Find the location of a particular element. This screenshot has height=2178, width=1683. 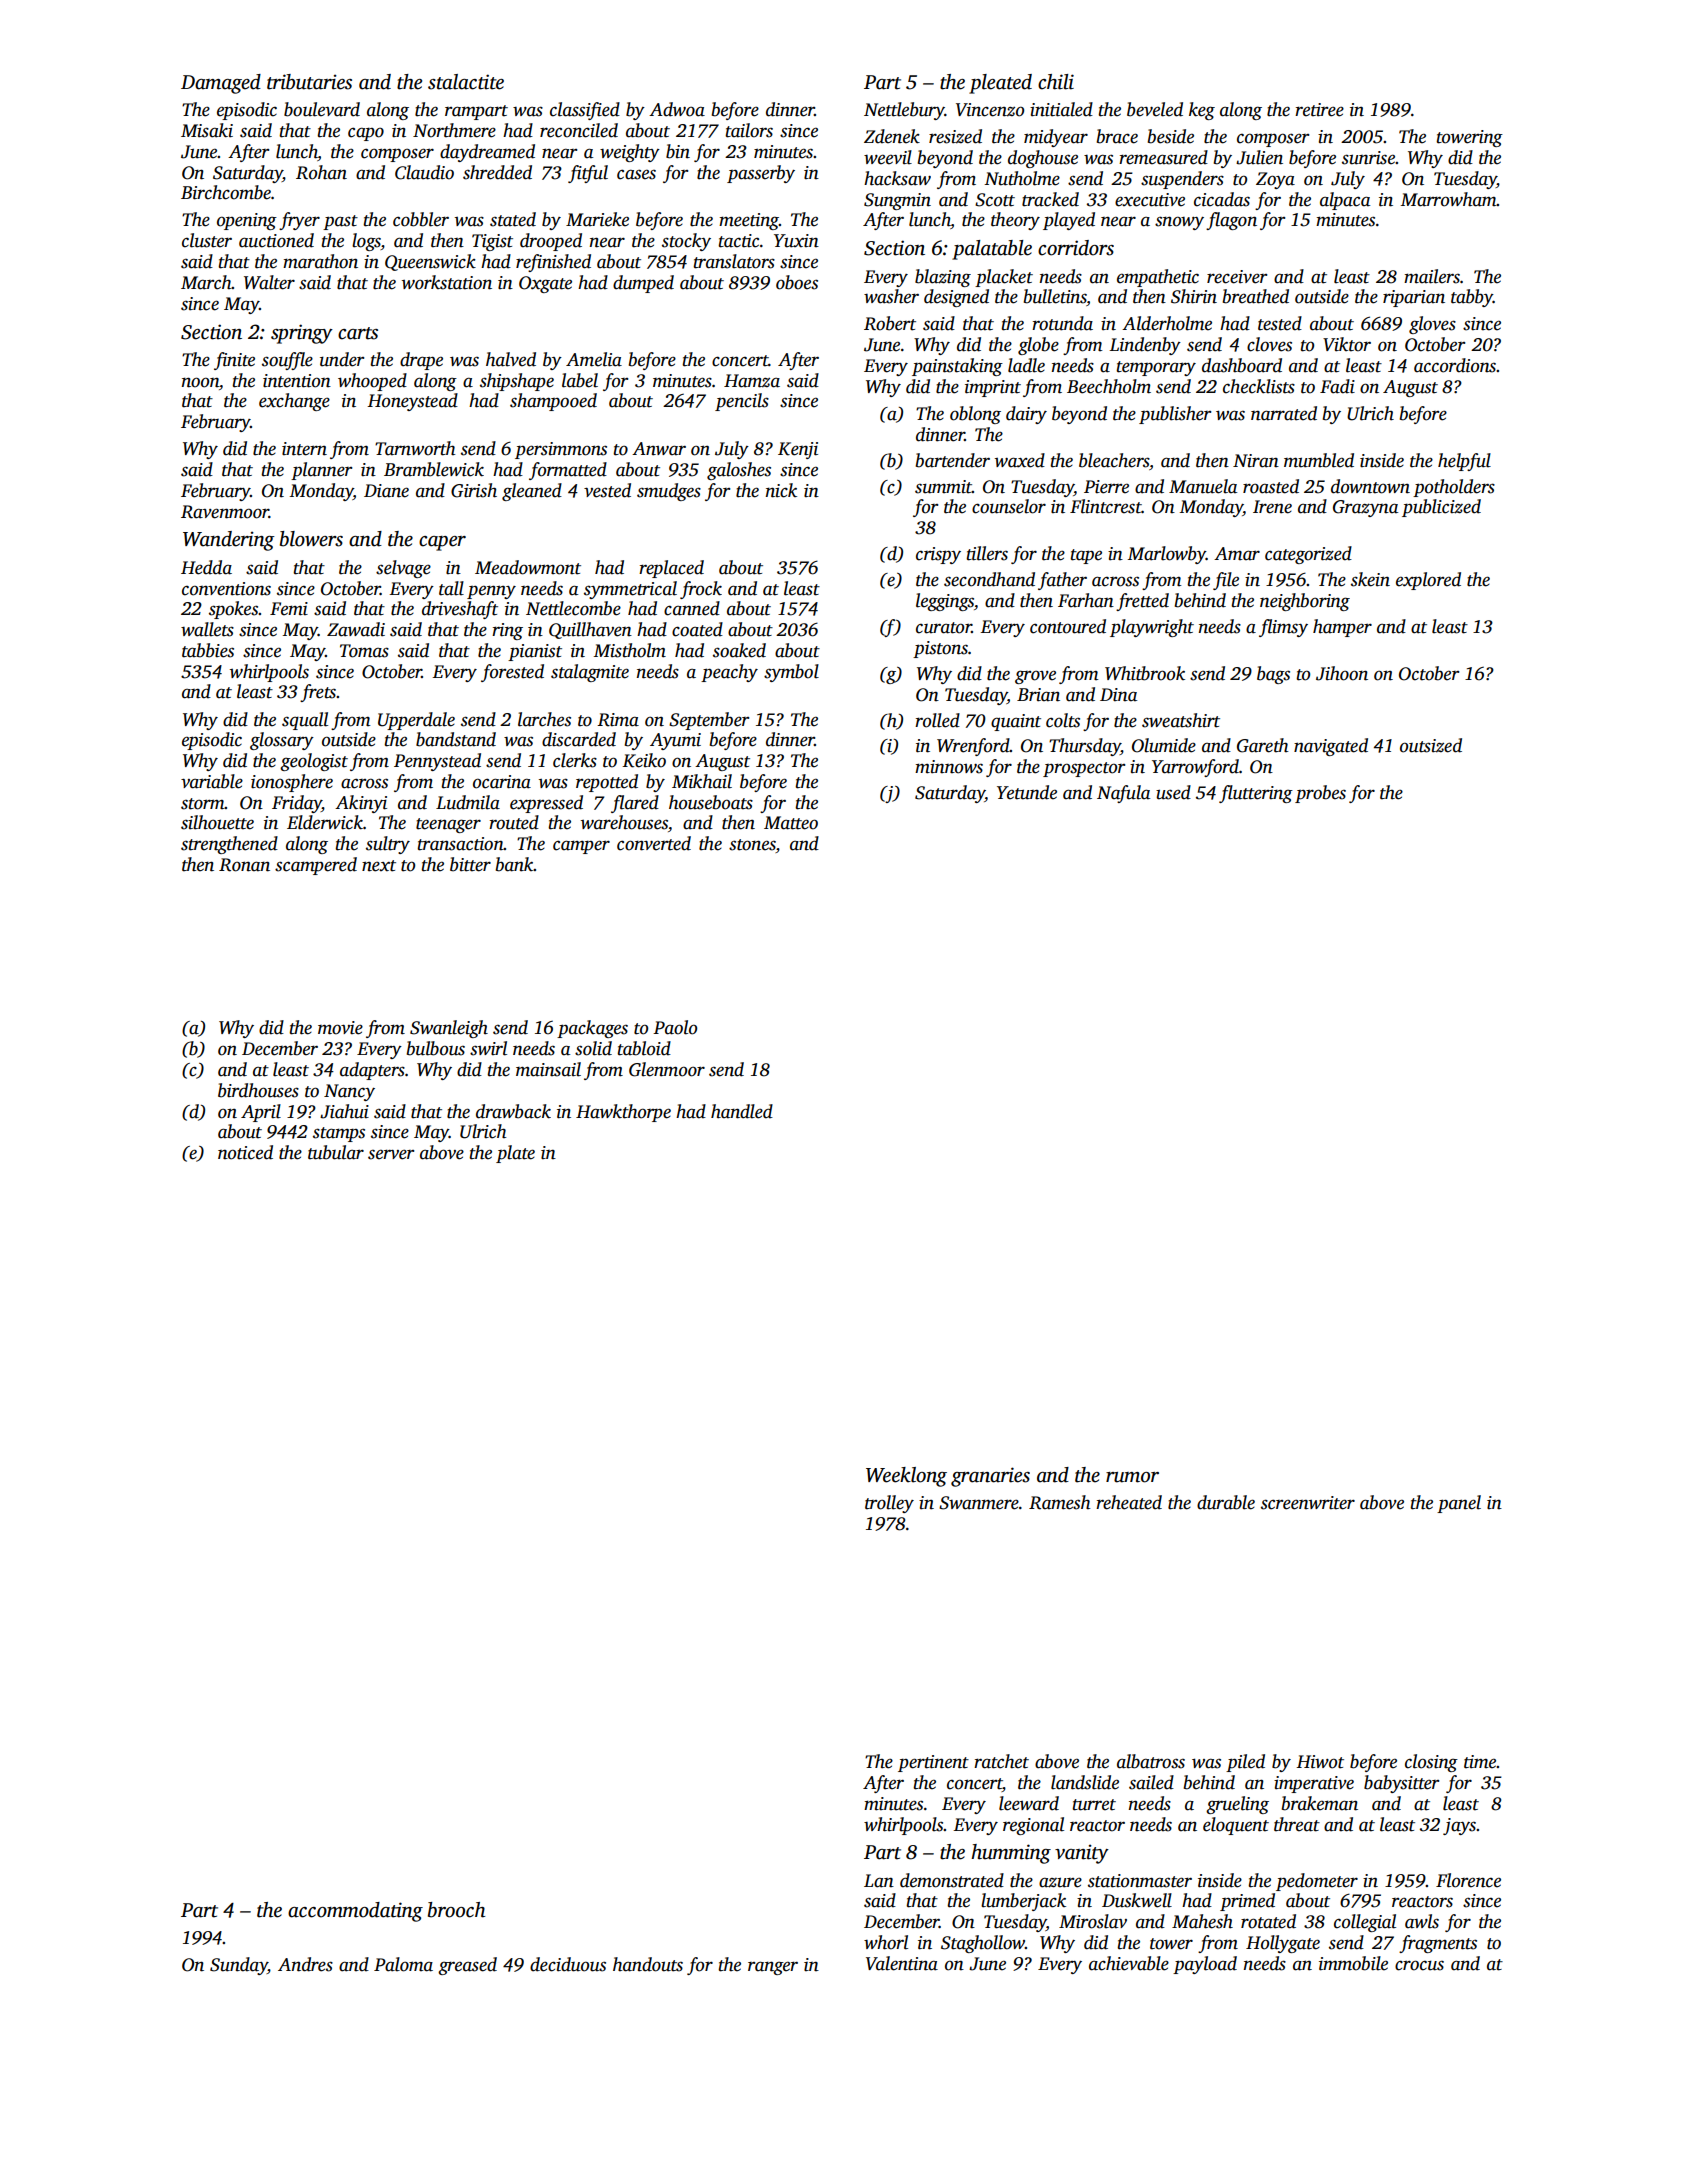

alpaca is located at coordinates (1345, 201).
